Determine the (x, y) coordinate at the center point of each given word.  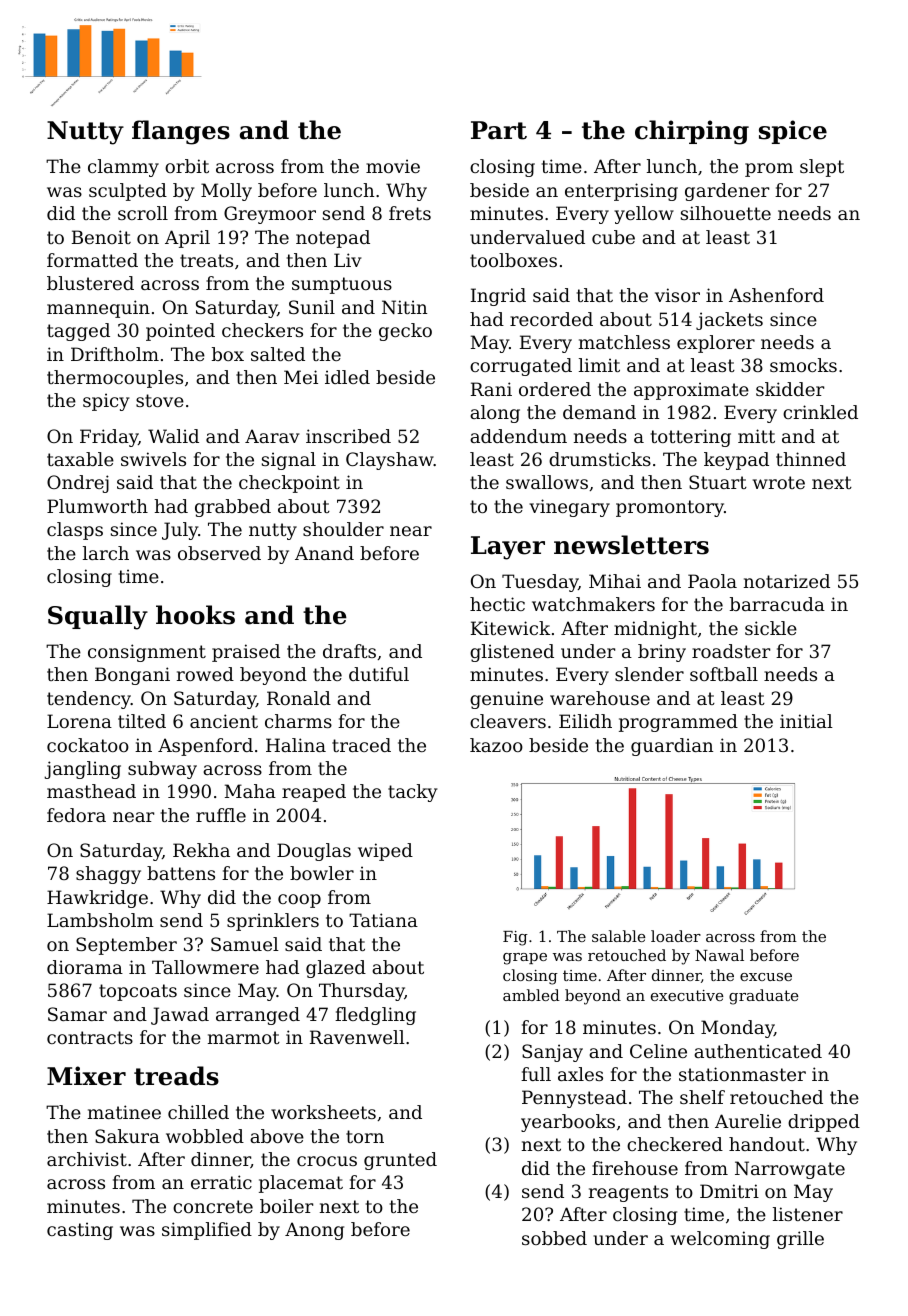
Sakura (127, 1136)
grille (800, 1240)
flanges (181, 132)
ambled (531, 995)
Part (499, 130)
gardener (727, 192)
